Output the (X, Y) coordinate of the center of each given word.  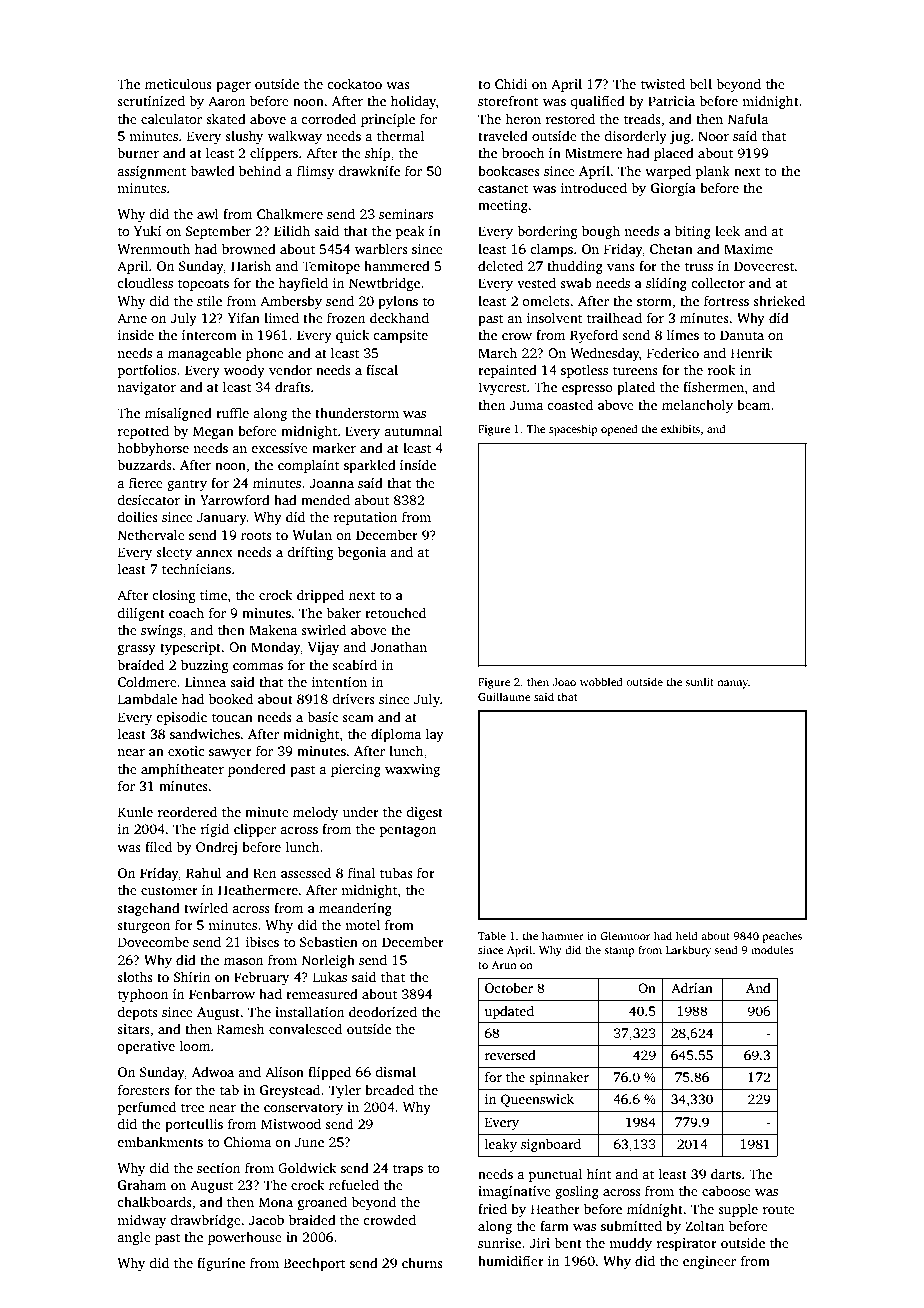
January (222, 518)
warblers (381, 248)
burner (138, 152)
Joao (564, 682)
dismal (395, 1071)
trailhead (614, 317)
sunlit (700, 681)
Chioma (247, 1141)
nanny (732, 684)
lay (435, 735)
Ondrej (216, 848)
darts (726, 1173)
